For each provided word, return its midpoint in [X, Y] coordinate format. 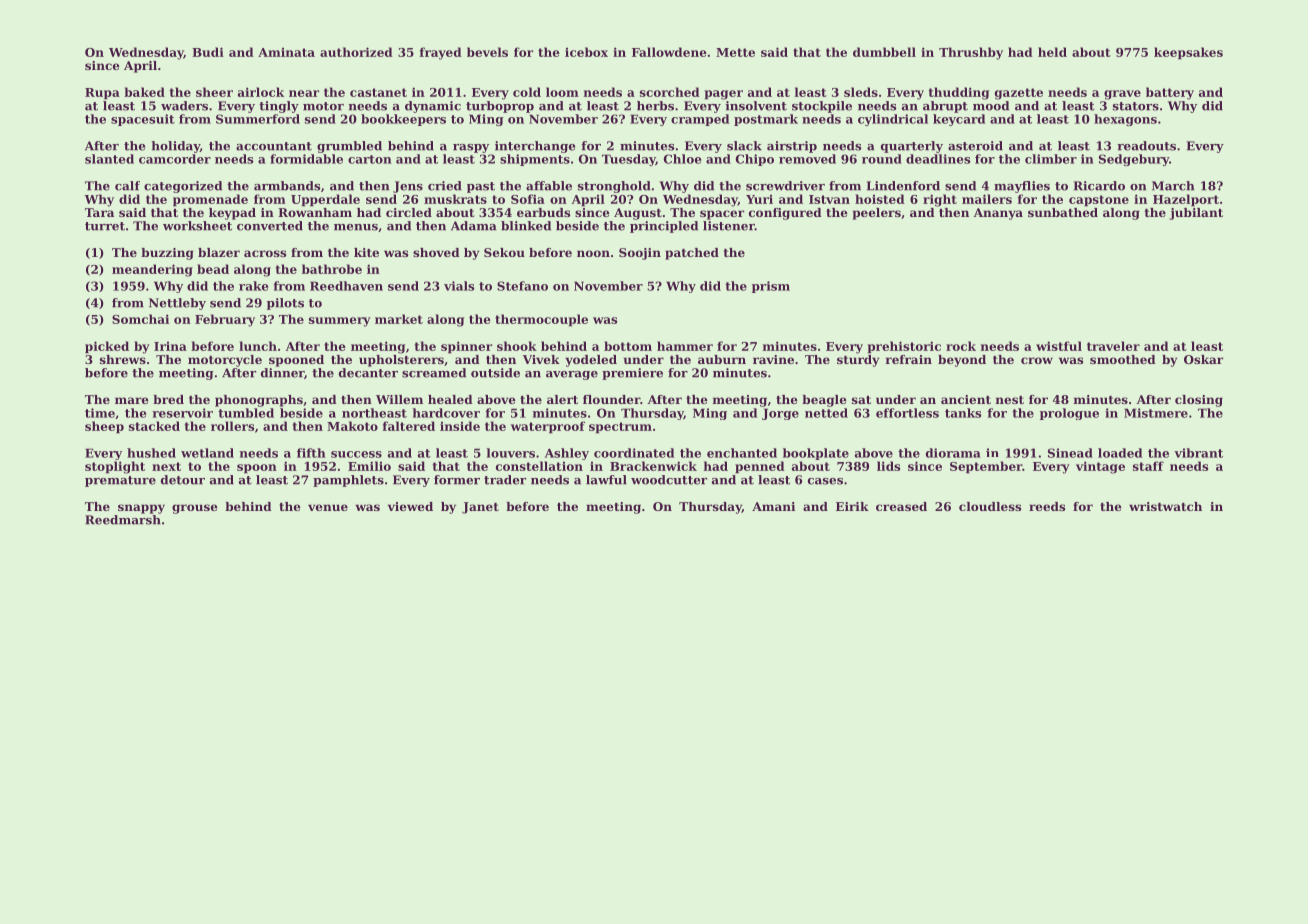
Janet [480, 508]
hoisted [880, 199]
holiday [175, 147]
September [986, 467]
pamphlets [348, 481]
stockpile [822, 107]
